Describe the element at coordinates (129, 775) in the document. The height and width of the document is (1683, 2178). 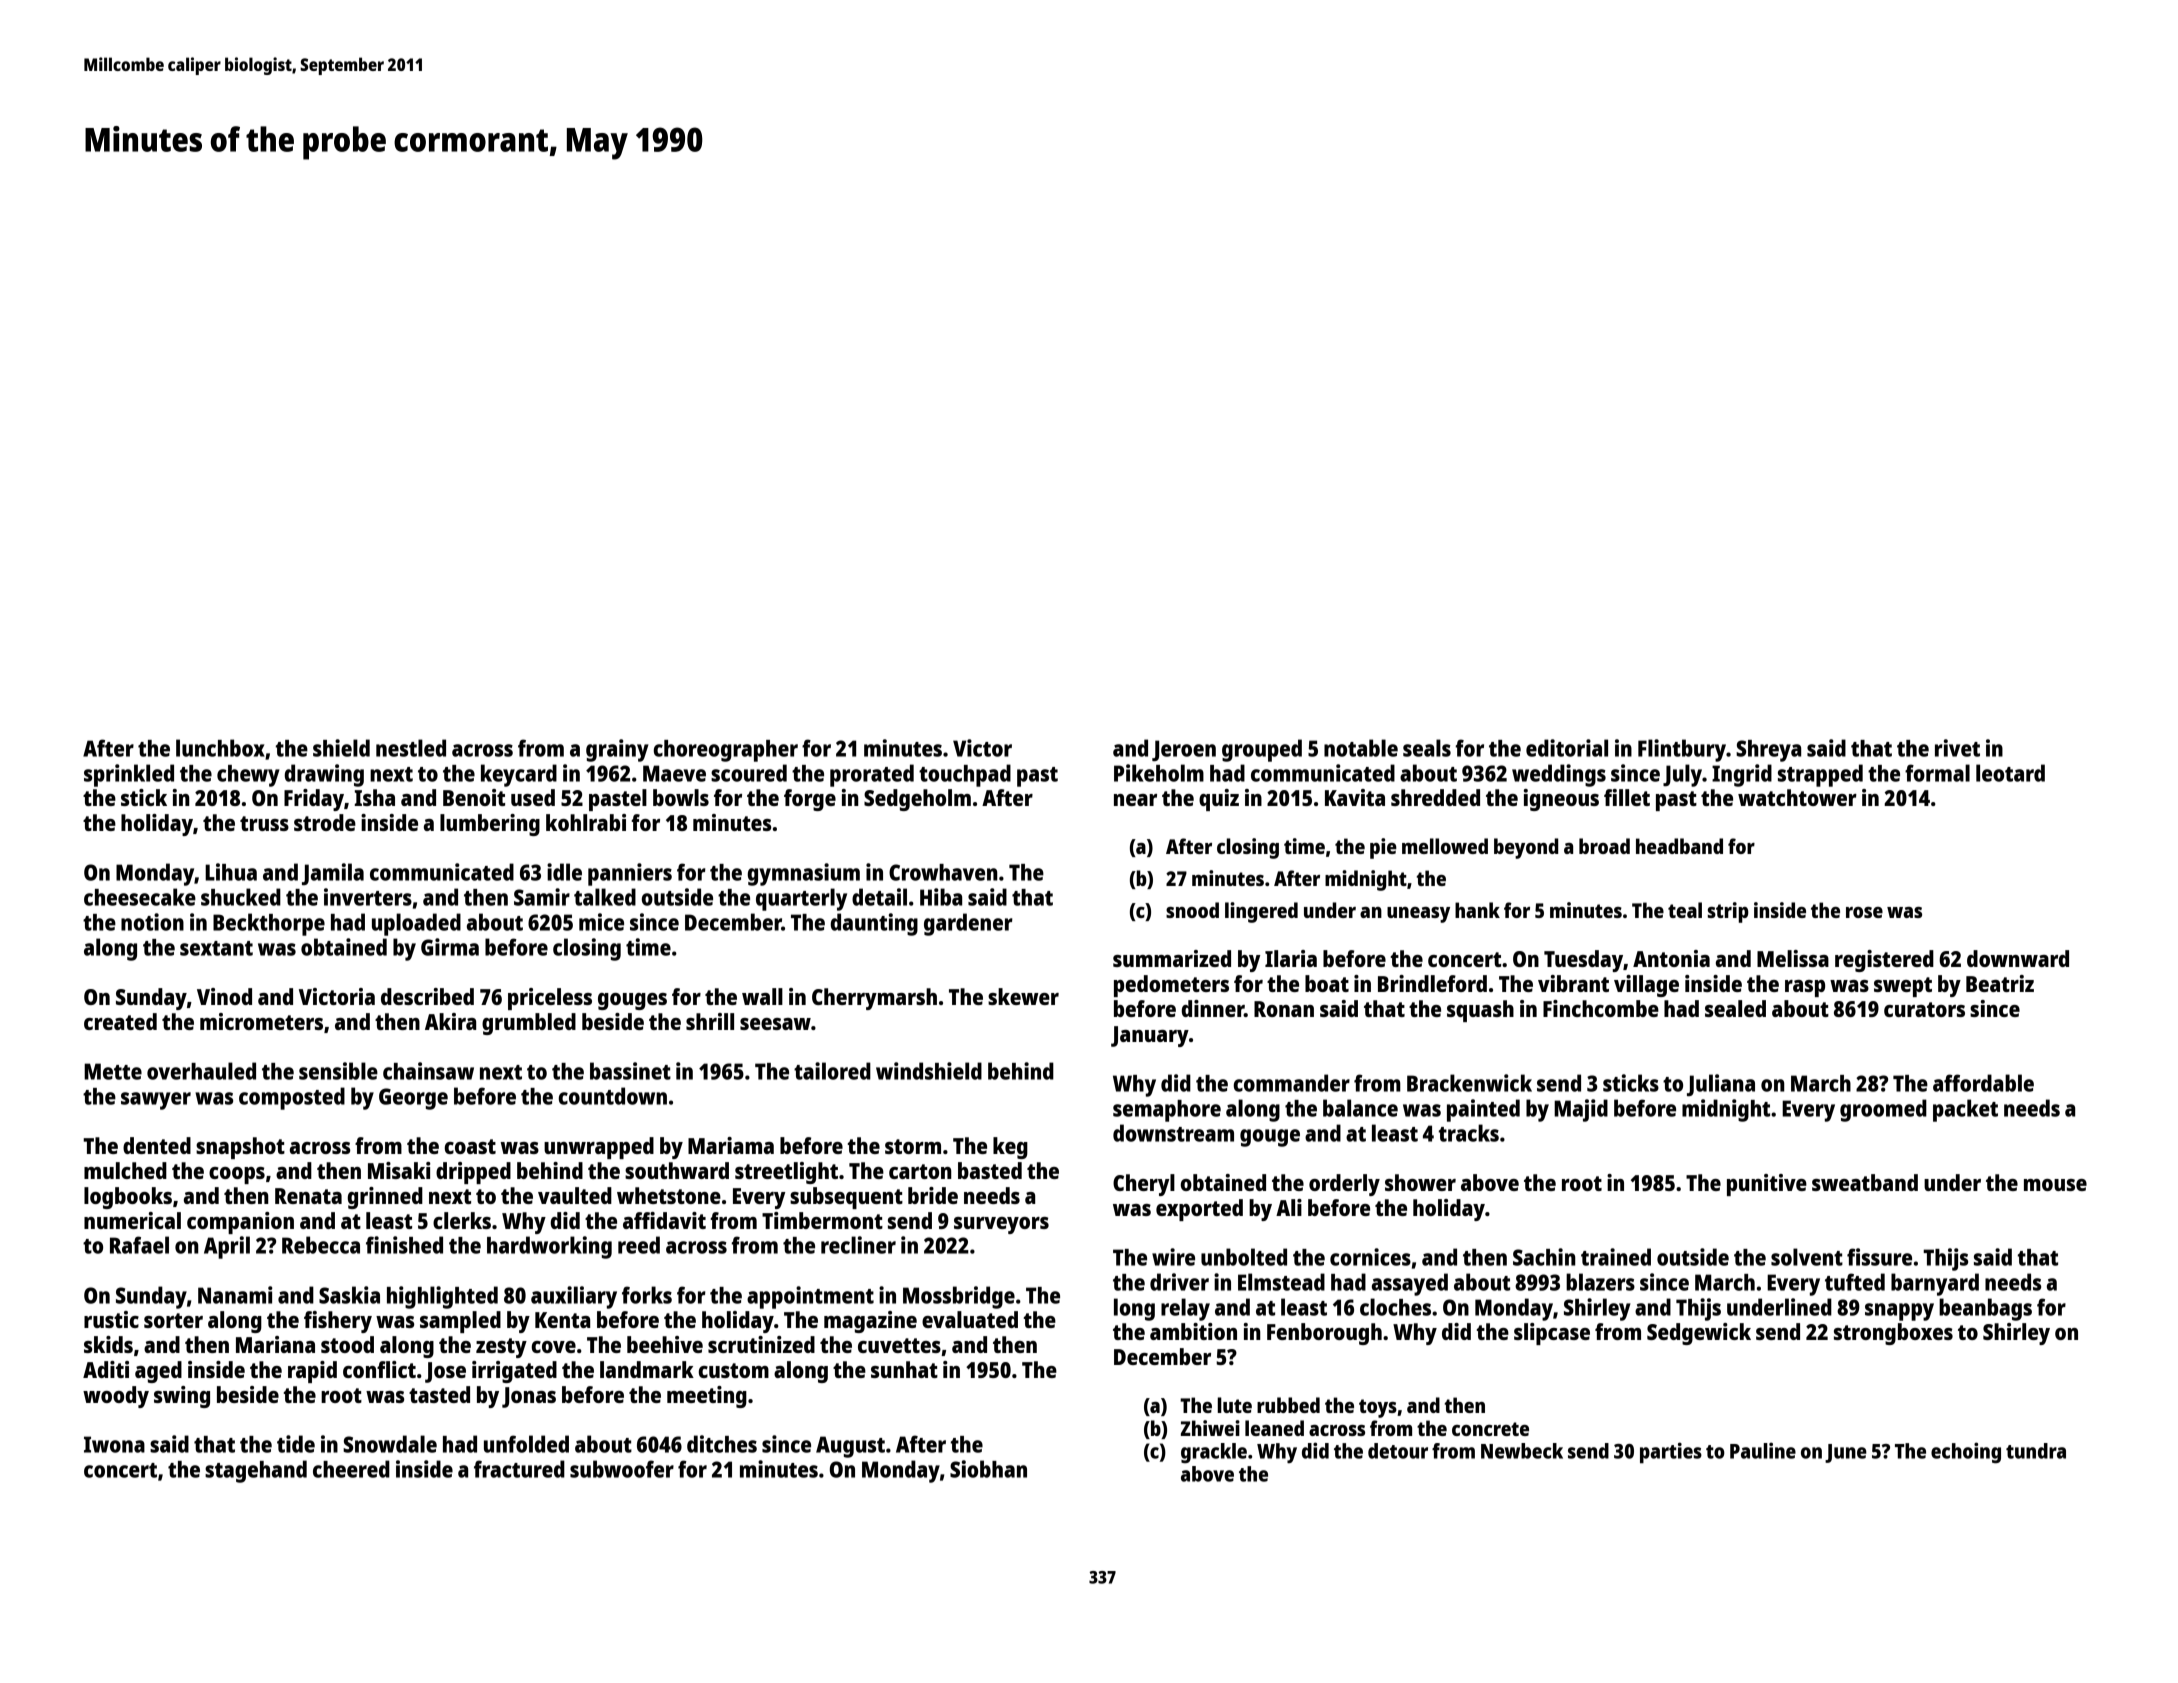
I see `sprinkled` at that location.
